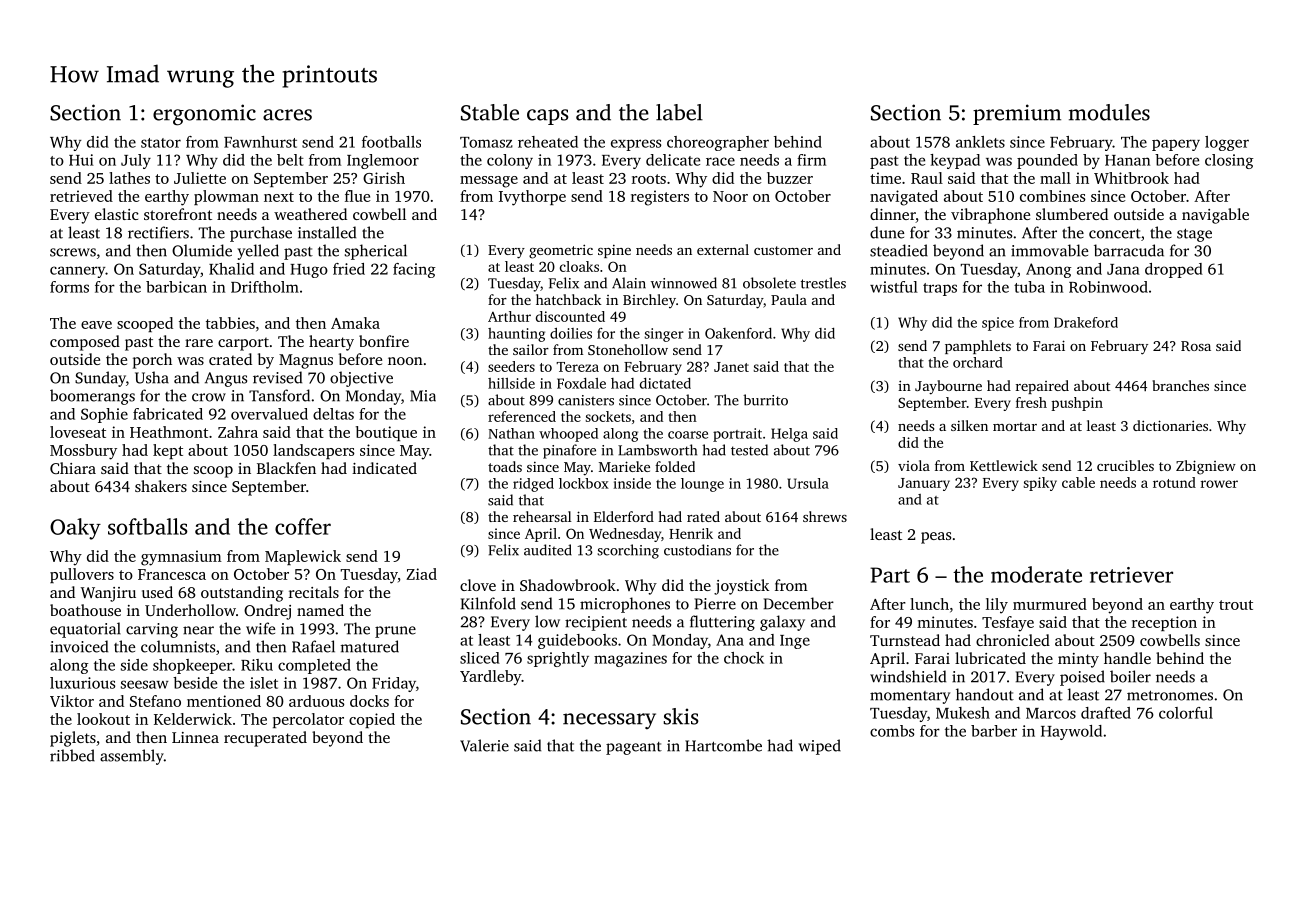 This screenshot has height=924, width=1308. What do you see at coordinates (85, 343) in the screenshot?
I see `composed` at bounding box center [85, 343].
